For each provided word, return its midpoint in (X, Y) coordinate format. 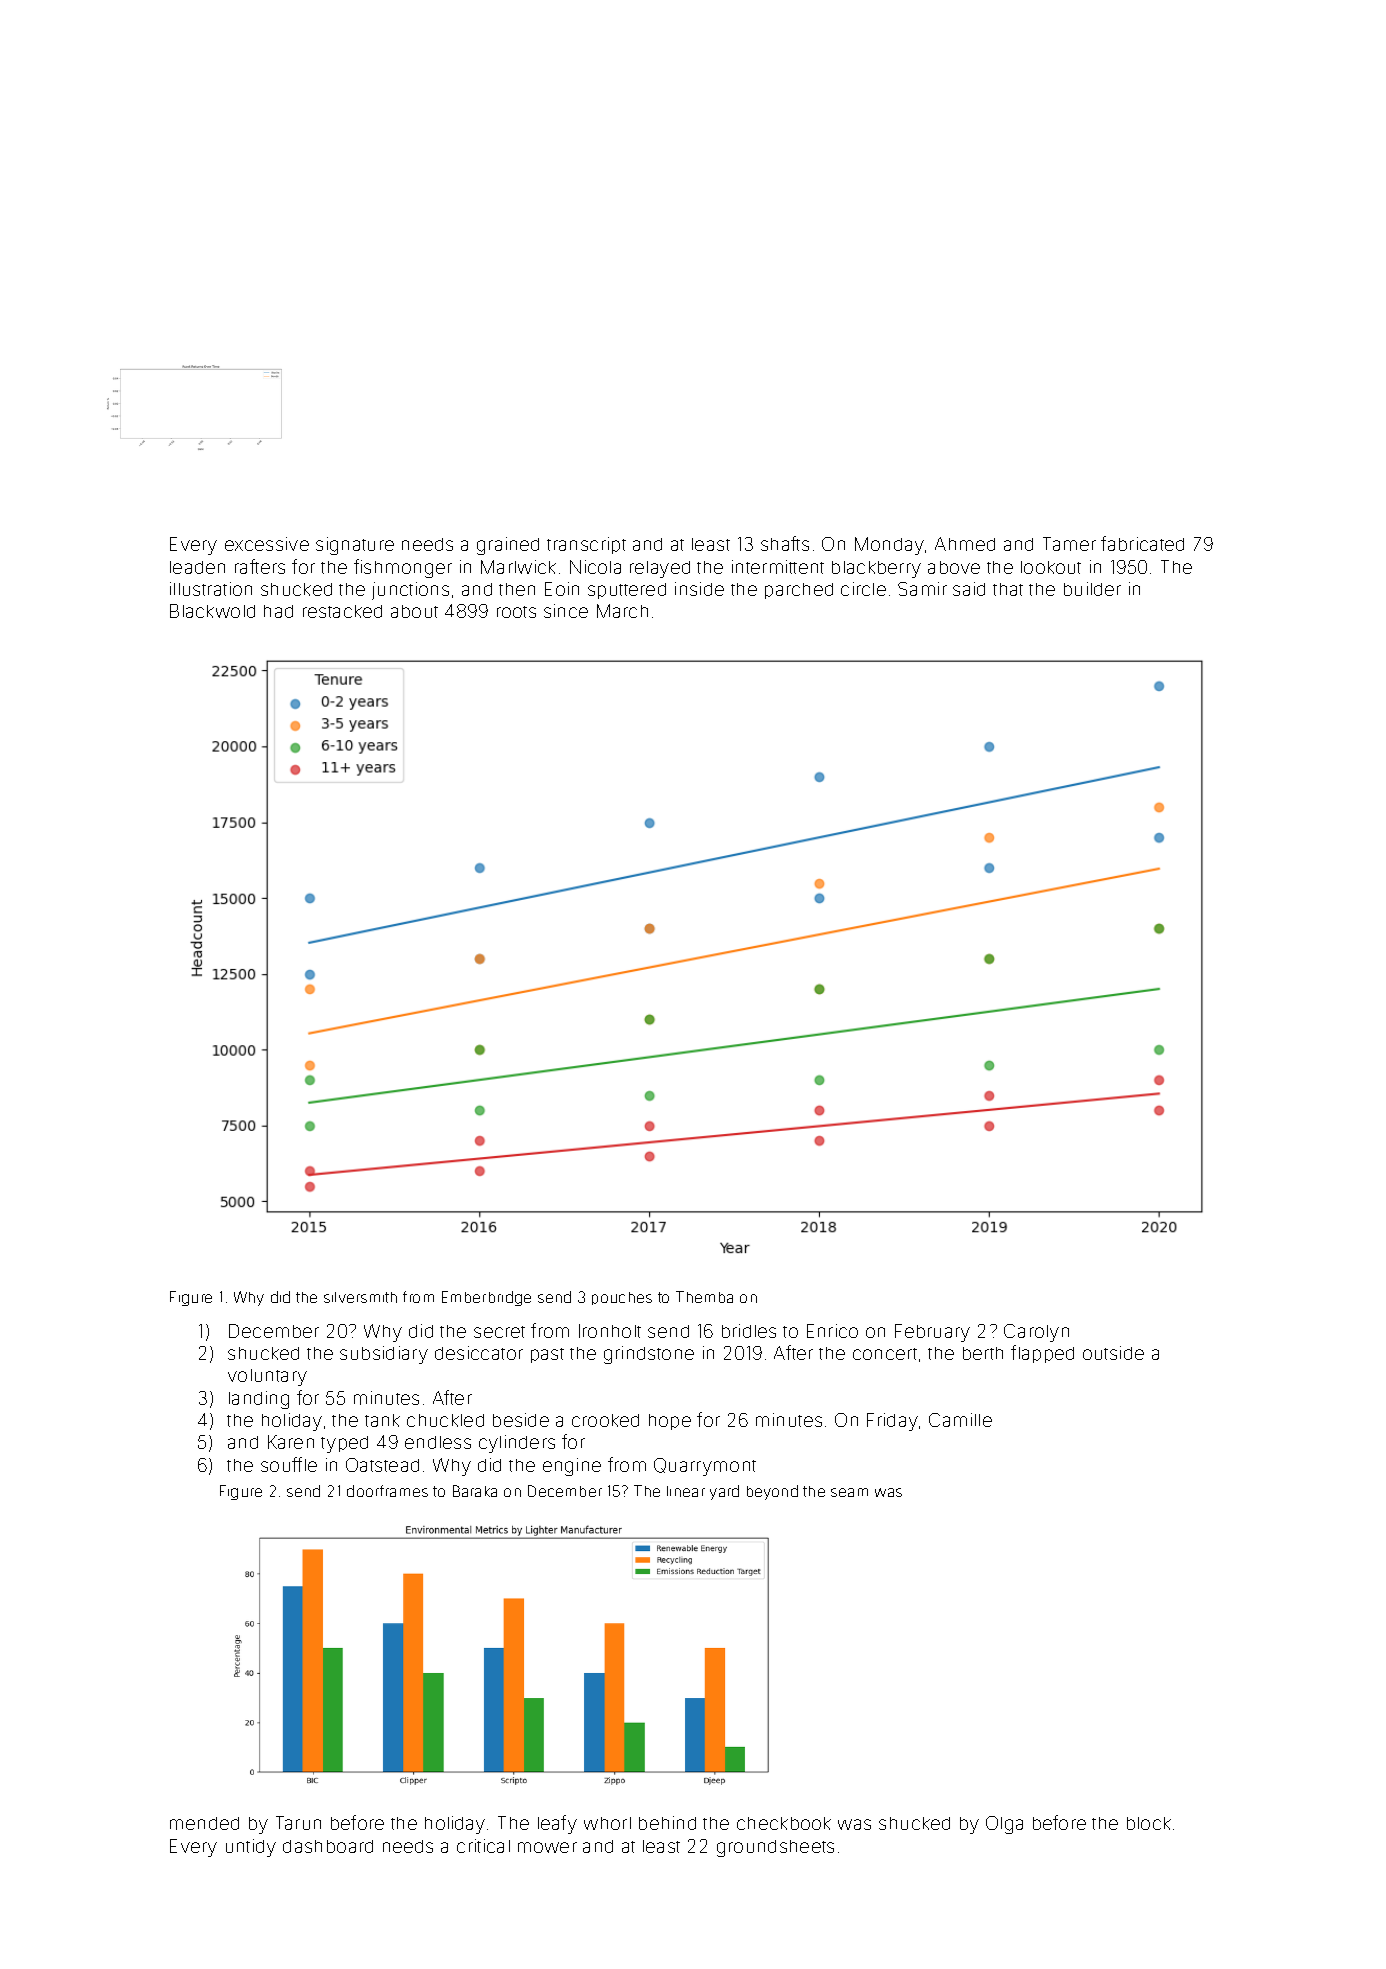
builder (1092, 589)
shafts (785, 543)
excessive (267, 544)
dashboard (328, 1846)
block (1149, 1823)
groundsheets (775, 1848)
